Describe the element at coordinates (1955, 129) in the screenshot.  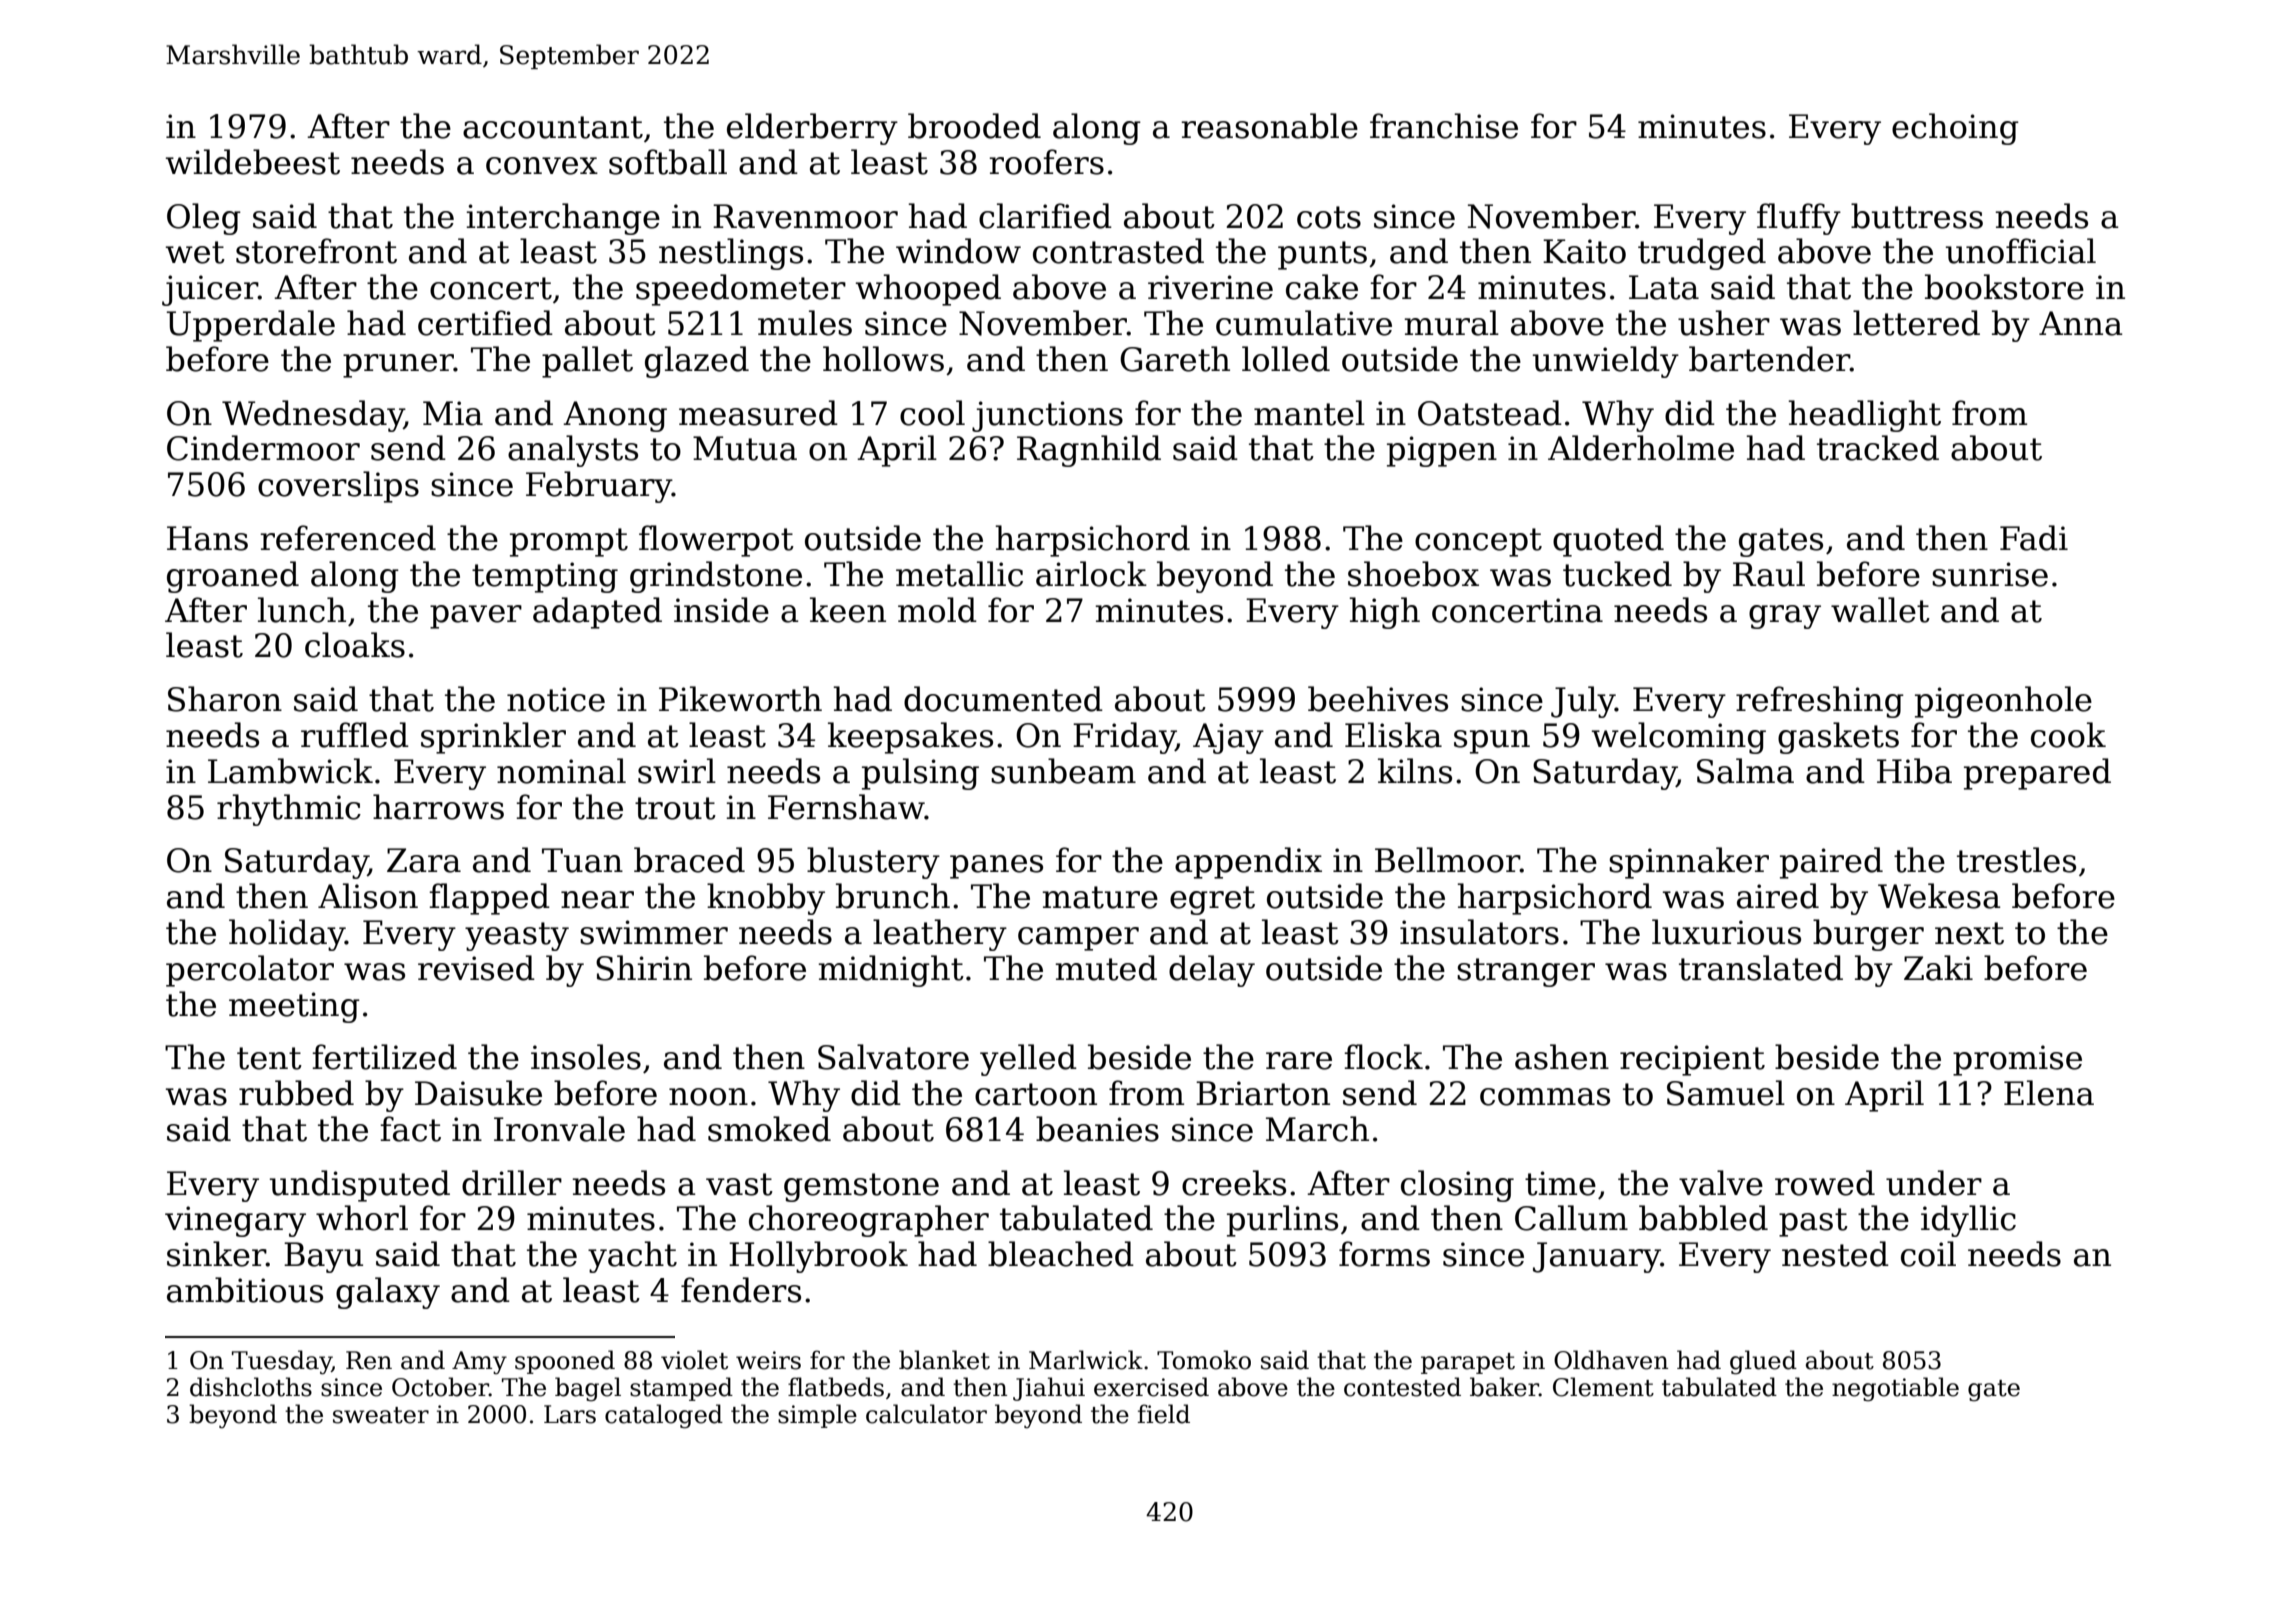
I see `echoing` at that location.
